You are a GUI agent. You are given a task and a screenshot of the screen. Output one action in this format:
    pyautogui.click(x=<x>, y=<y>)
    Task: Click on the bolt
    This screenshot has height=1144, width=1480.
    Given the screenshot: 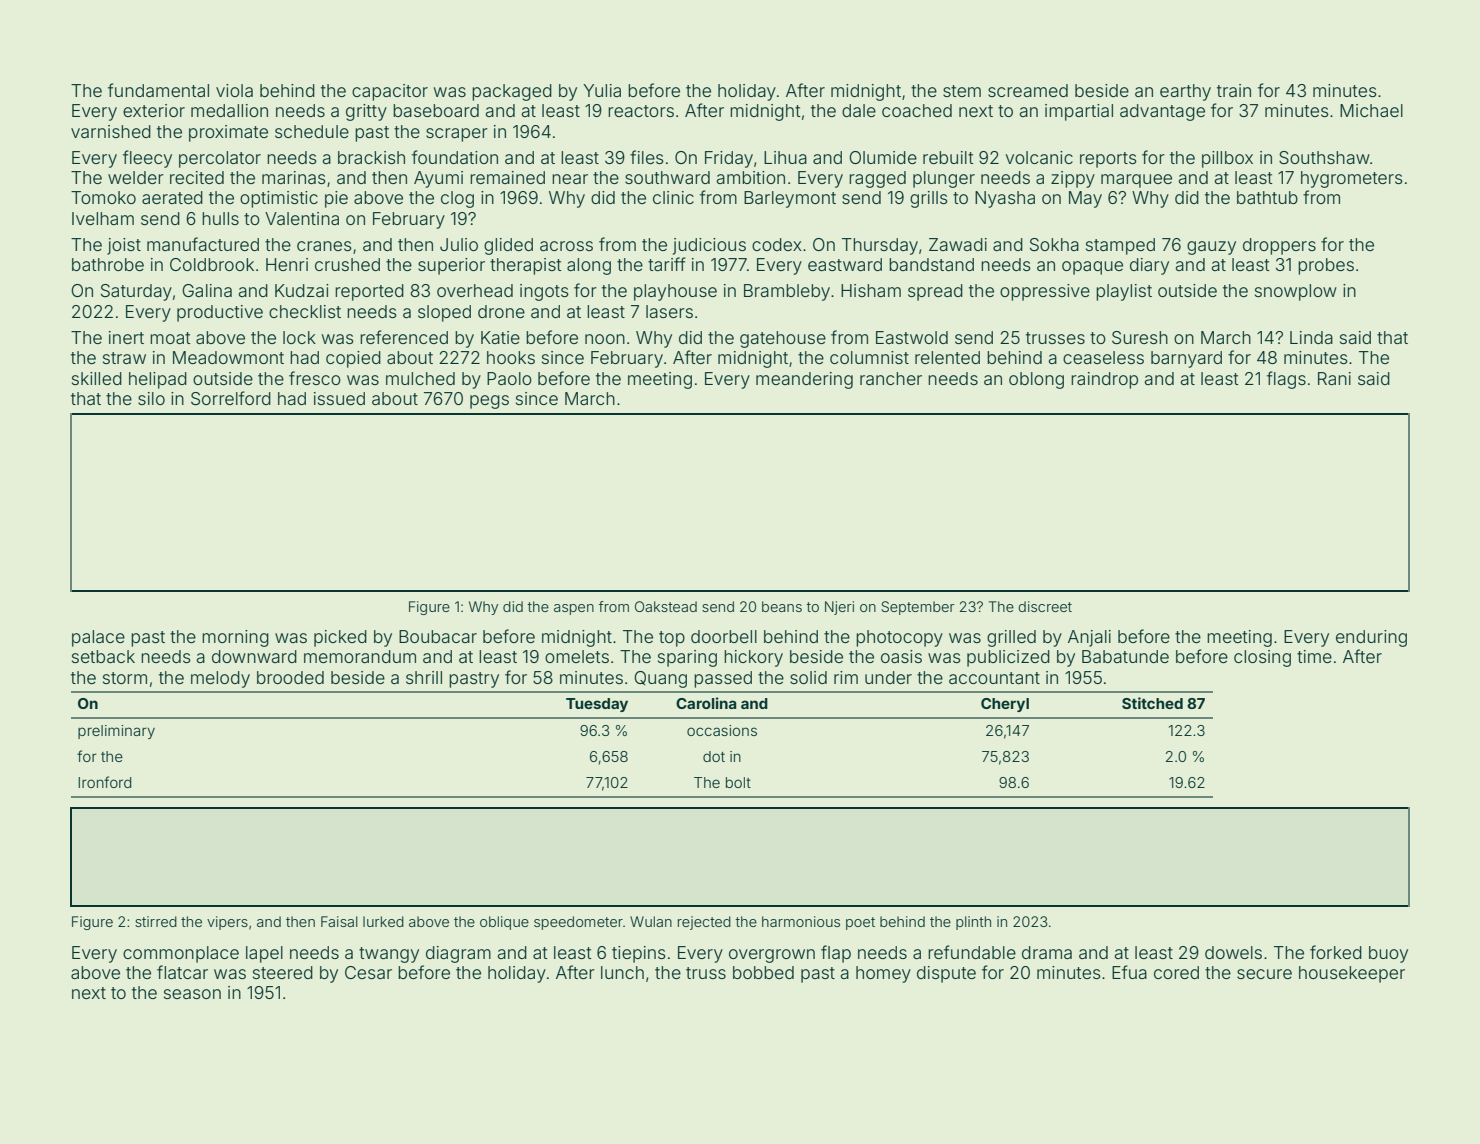 What is the action you would take?
    pyautogui.click(x=738, y=782)
